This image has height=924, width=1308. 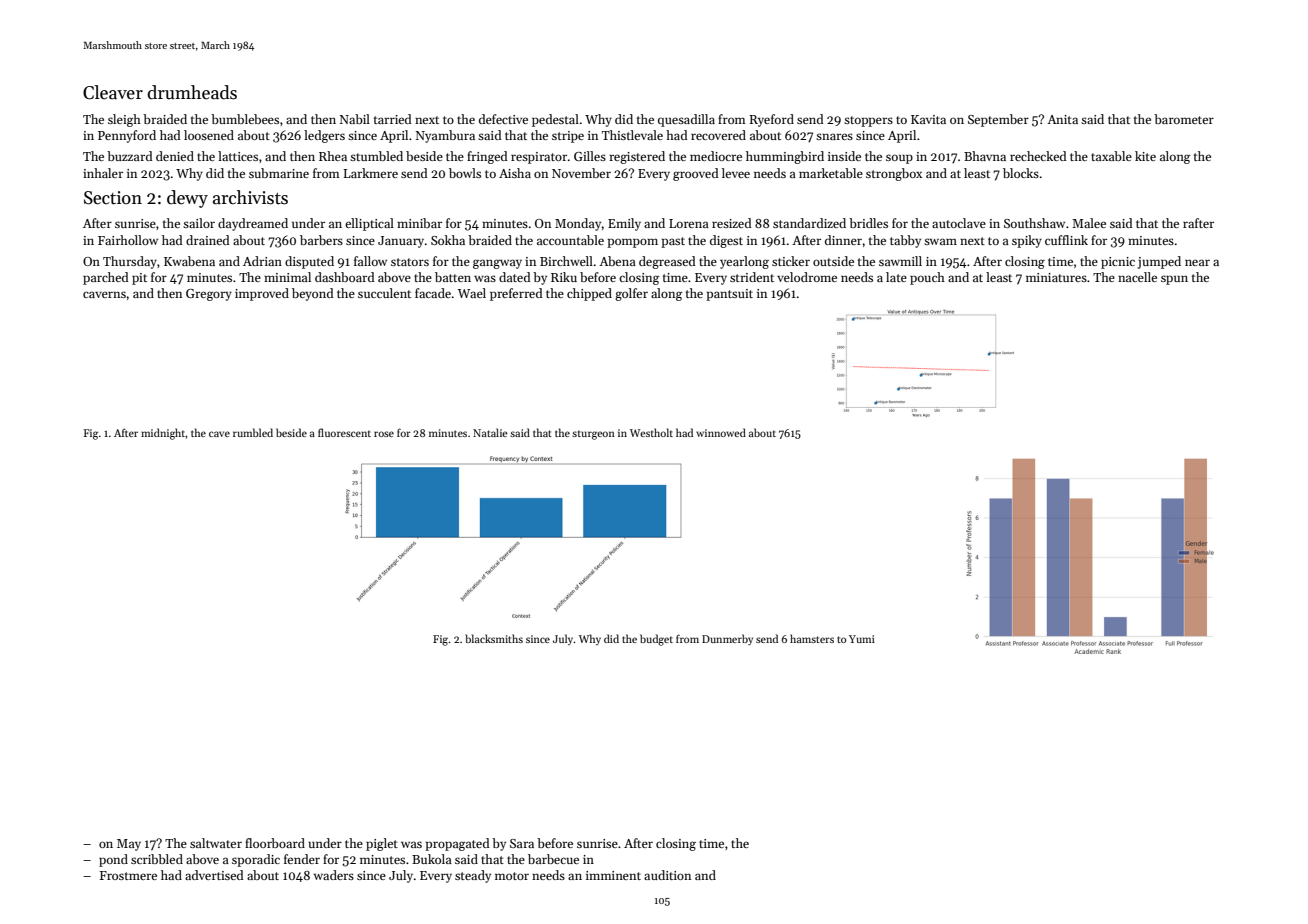 I want to click on rose, so click(x=384, y=434).
